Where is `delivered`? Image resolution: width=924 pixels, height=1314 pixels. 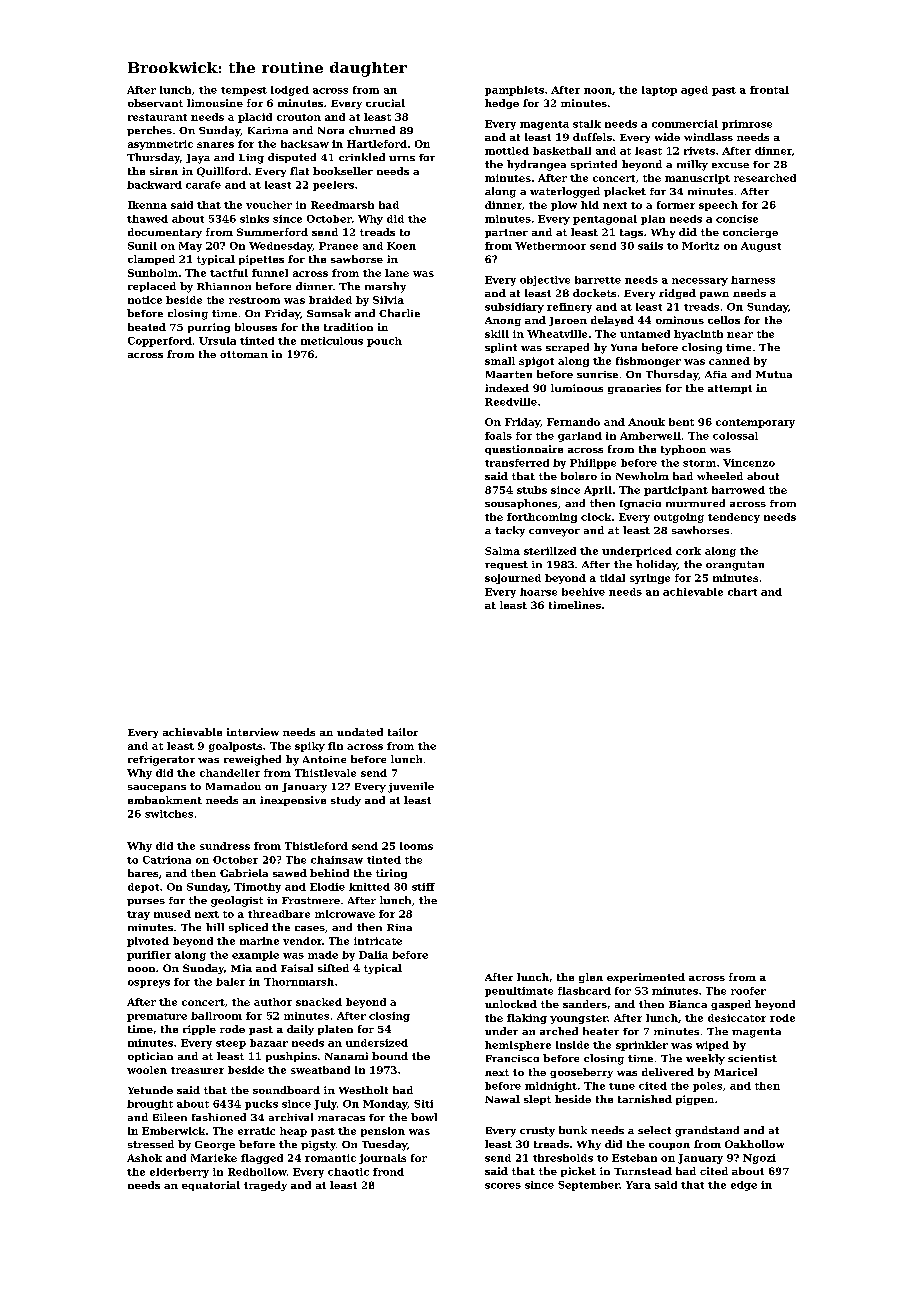
delivered is located at coordinates (668, 1072).
